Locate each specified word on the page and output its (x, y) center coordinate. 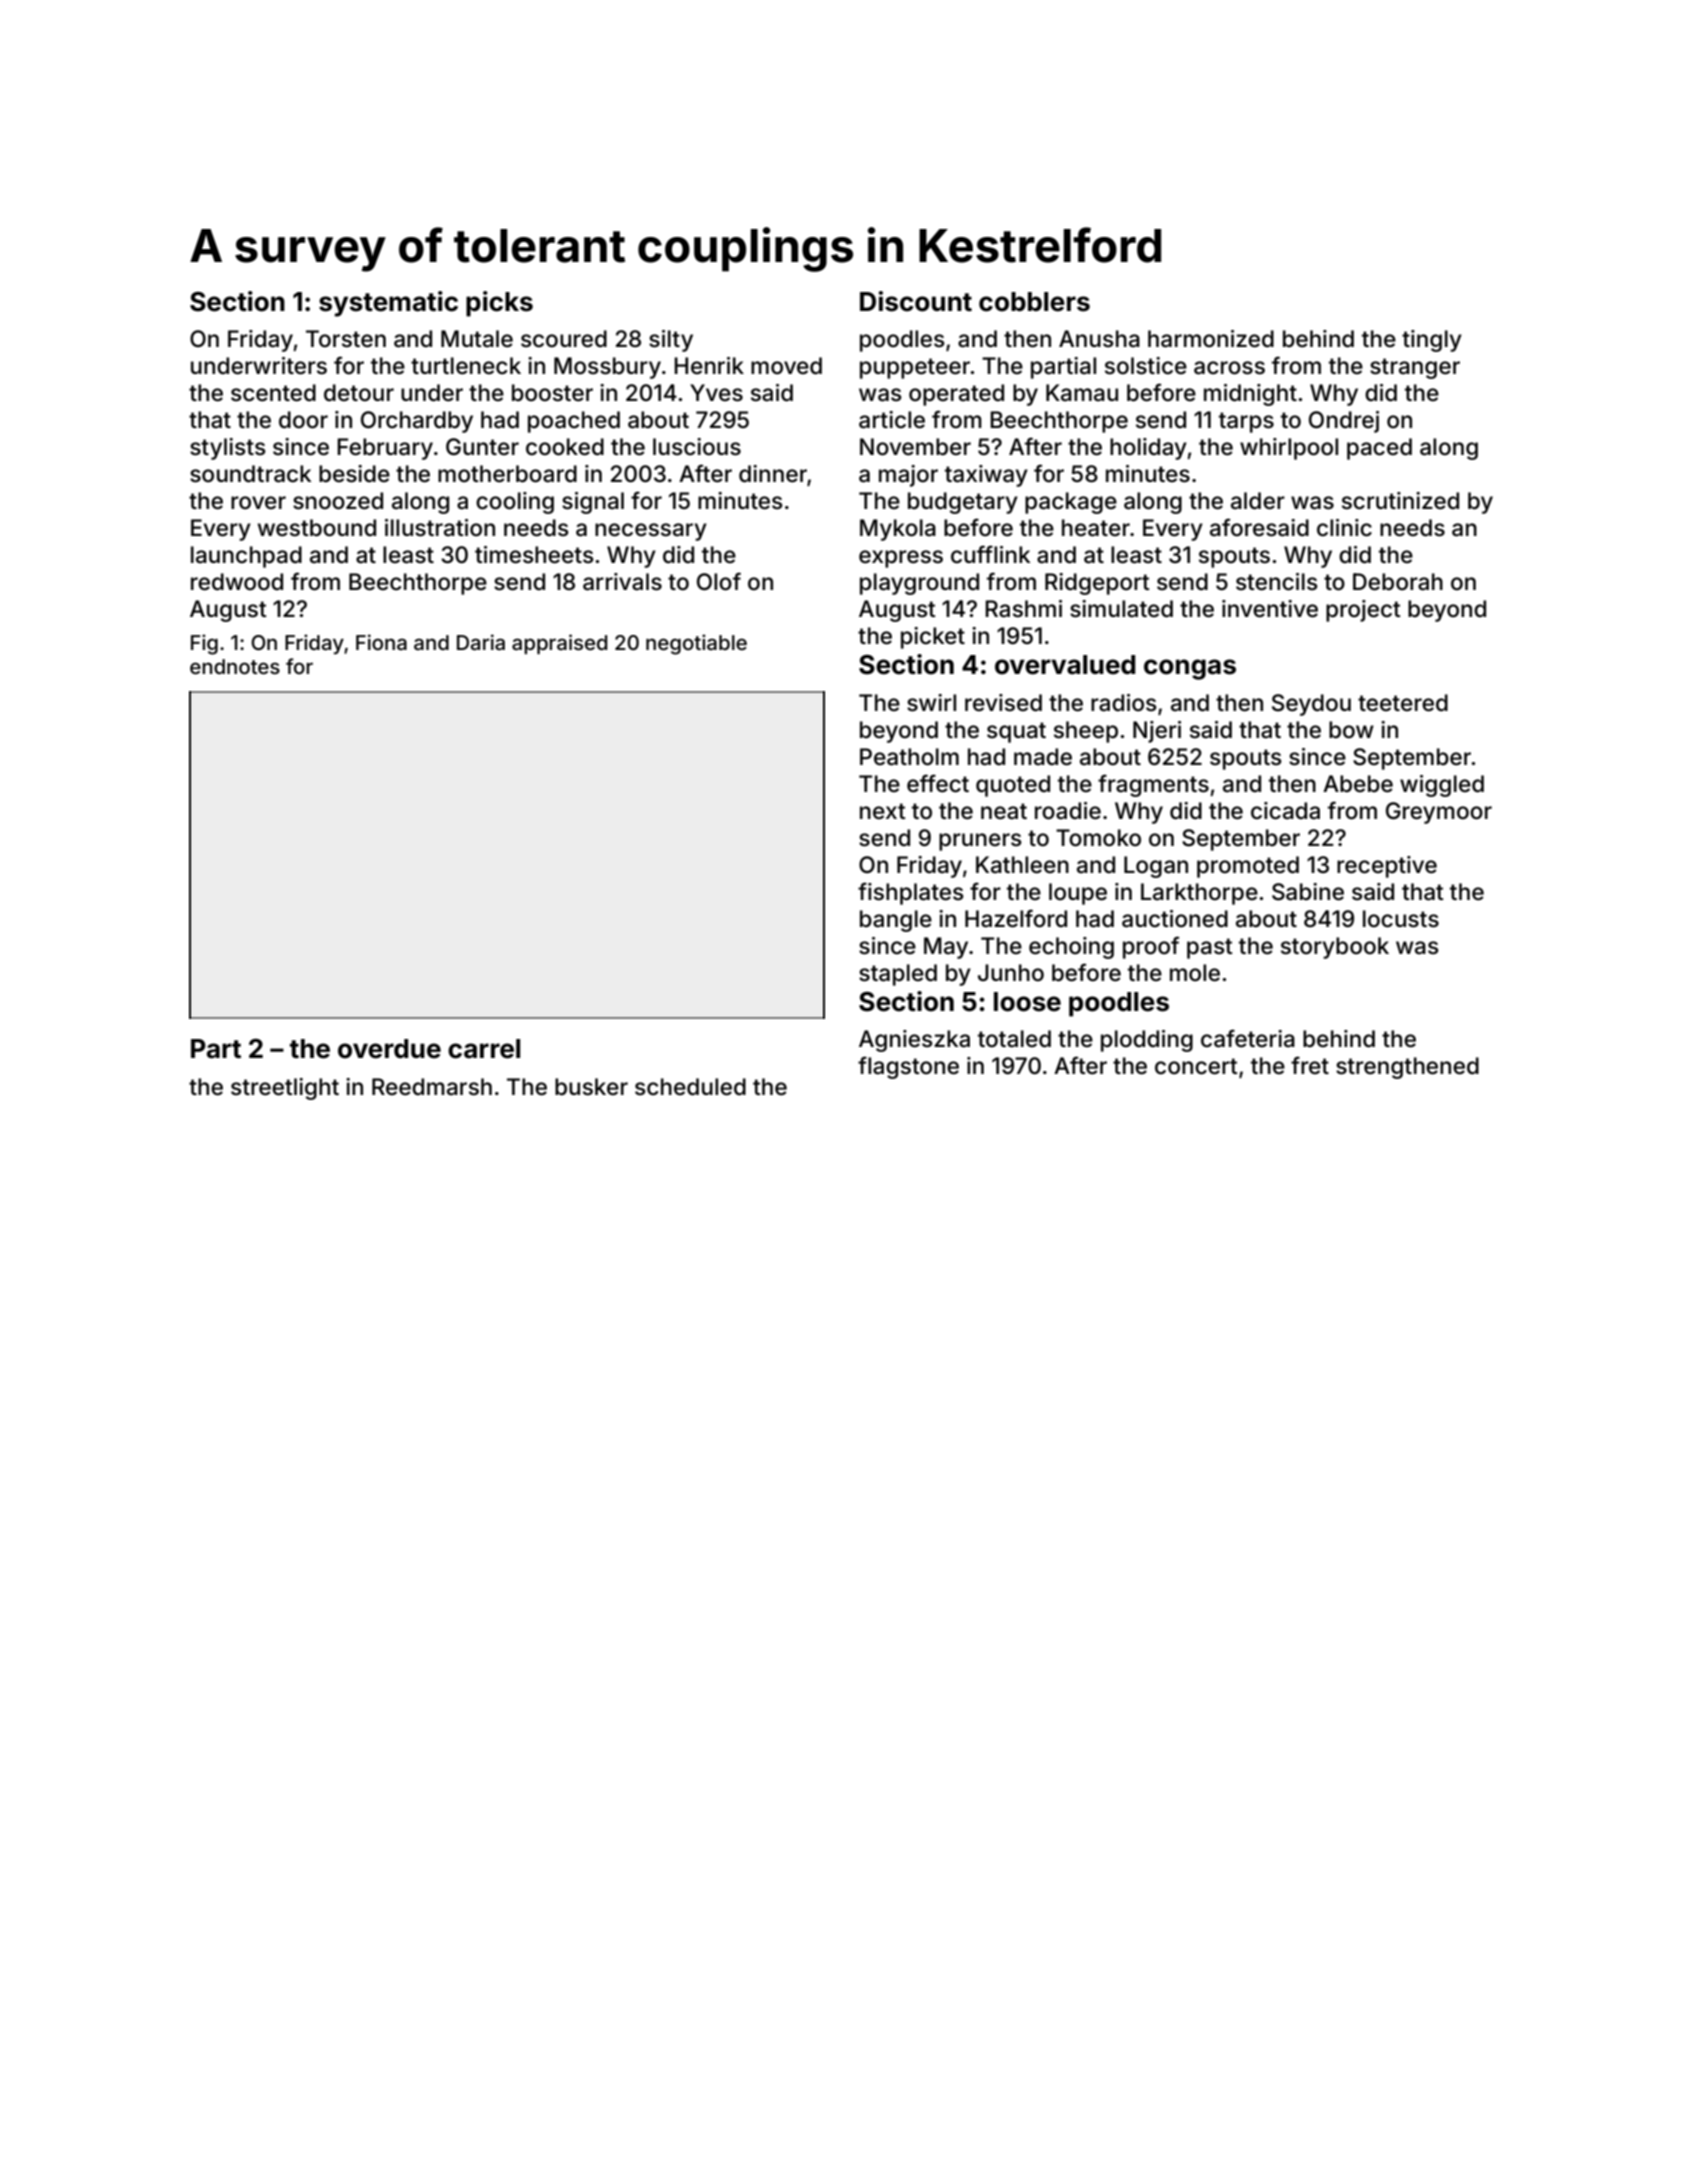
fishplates (911, 893)
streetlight (285, 1089)
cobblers (1034, 302)
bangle (896, 921)
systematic (388, 304)
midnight (1250, 395)
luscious (697, 447)
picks (499, 304)
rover (258, 503)
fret (1310, 1065)
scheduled (690, 1087)
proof (1151, 947)
